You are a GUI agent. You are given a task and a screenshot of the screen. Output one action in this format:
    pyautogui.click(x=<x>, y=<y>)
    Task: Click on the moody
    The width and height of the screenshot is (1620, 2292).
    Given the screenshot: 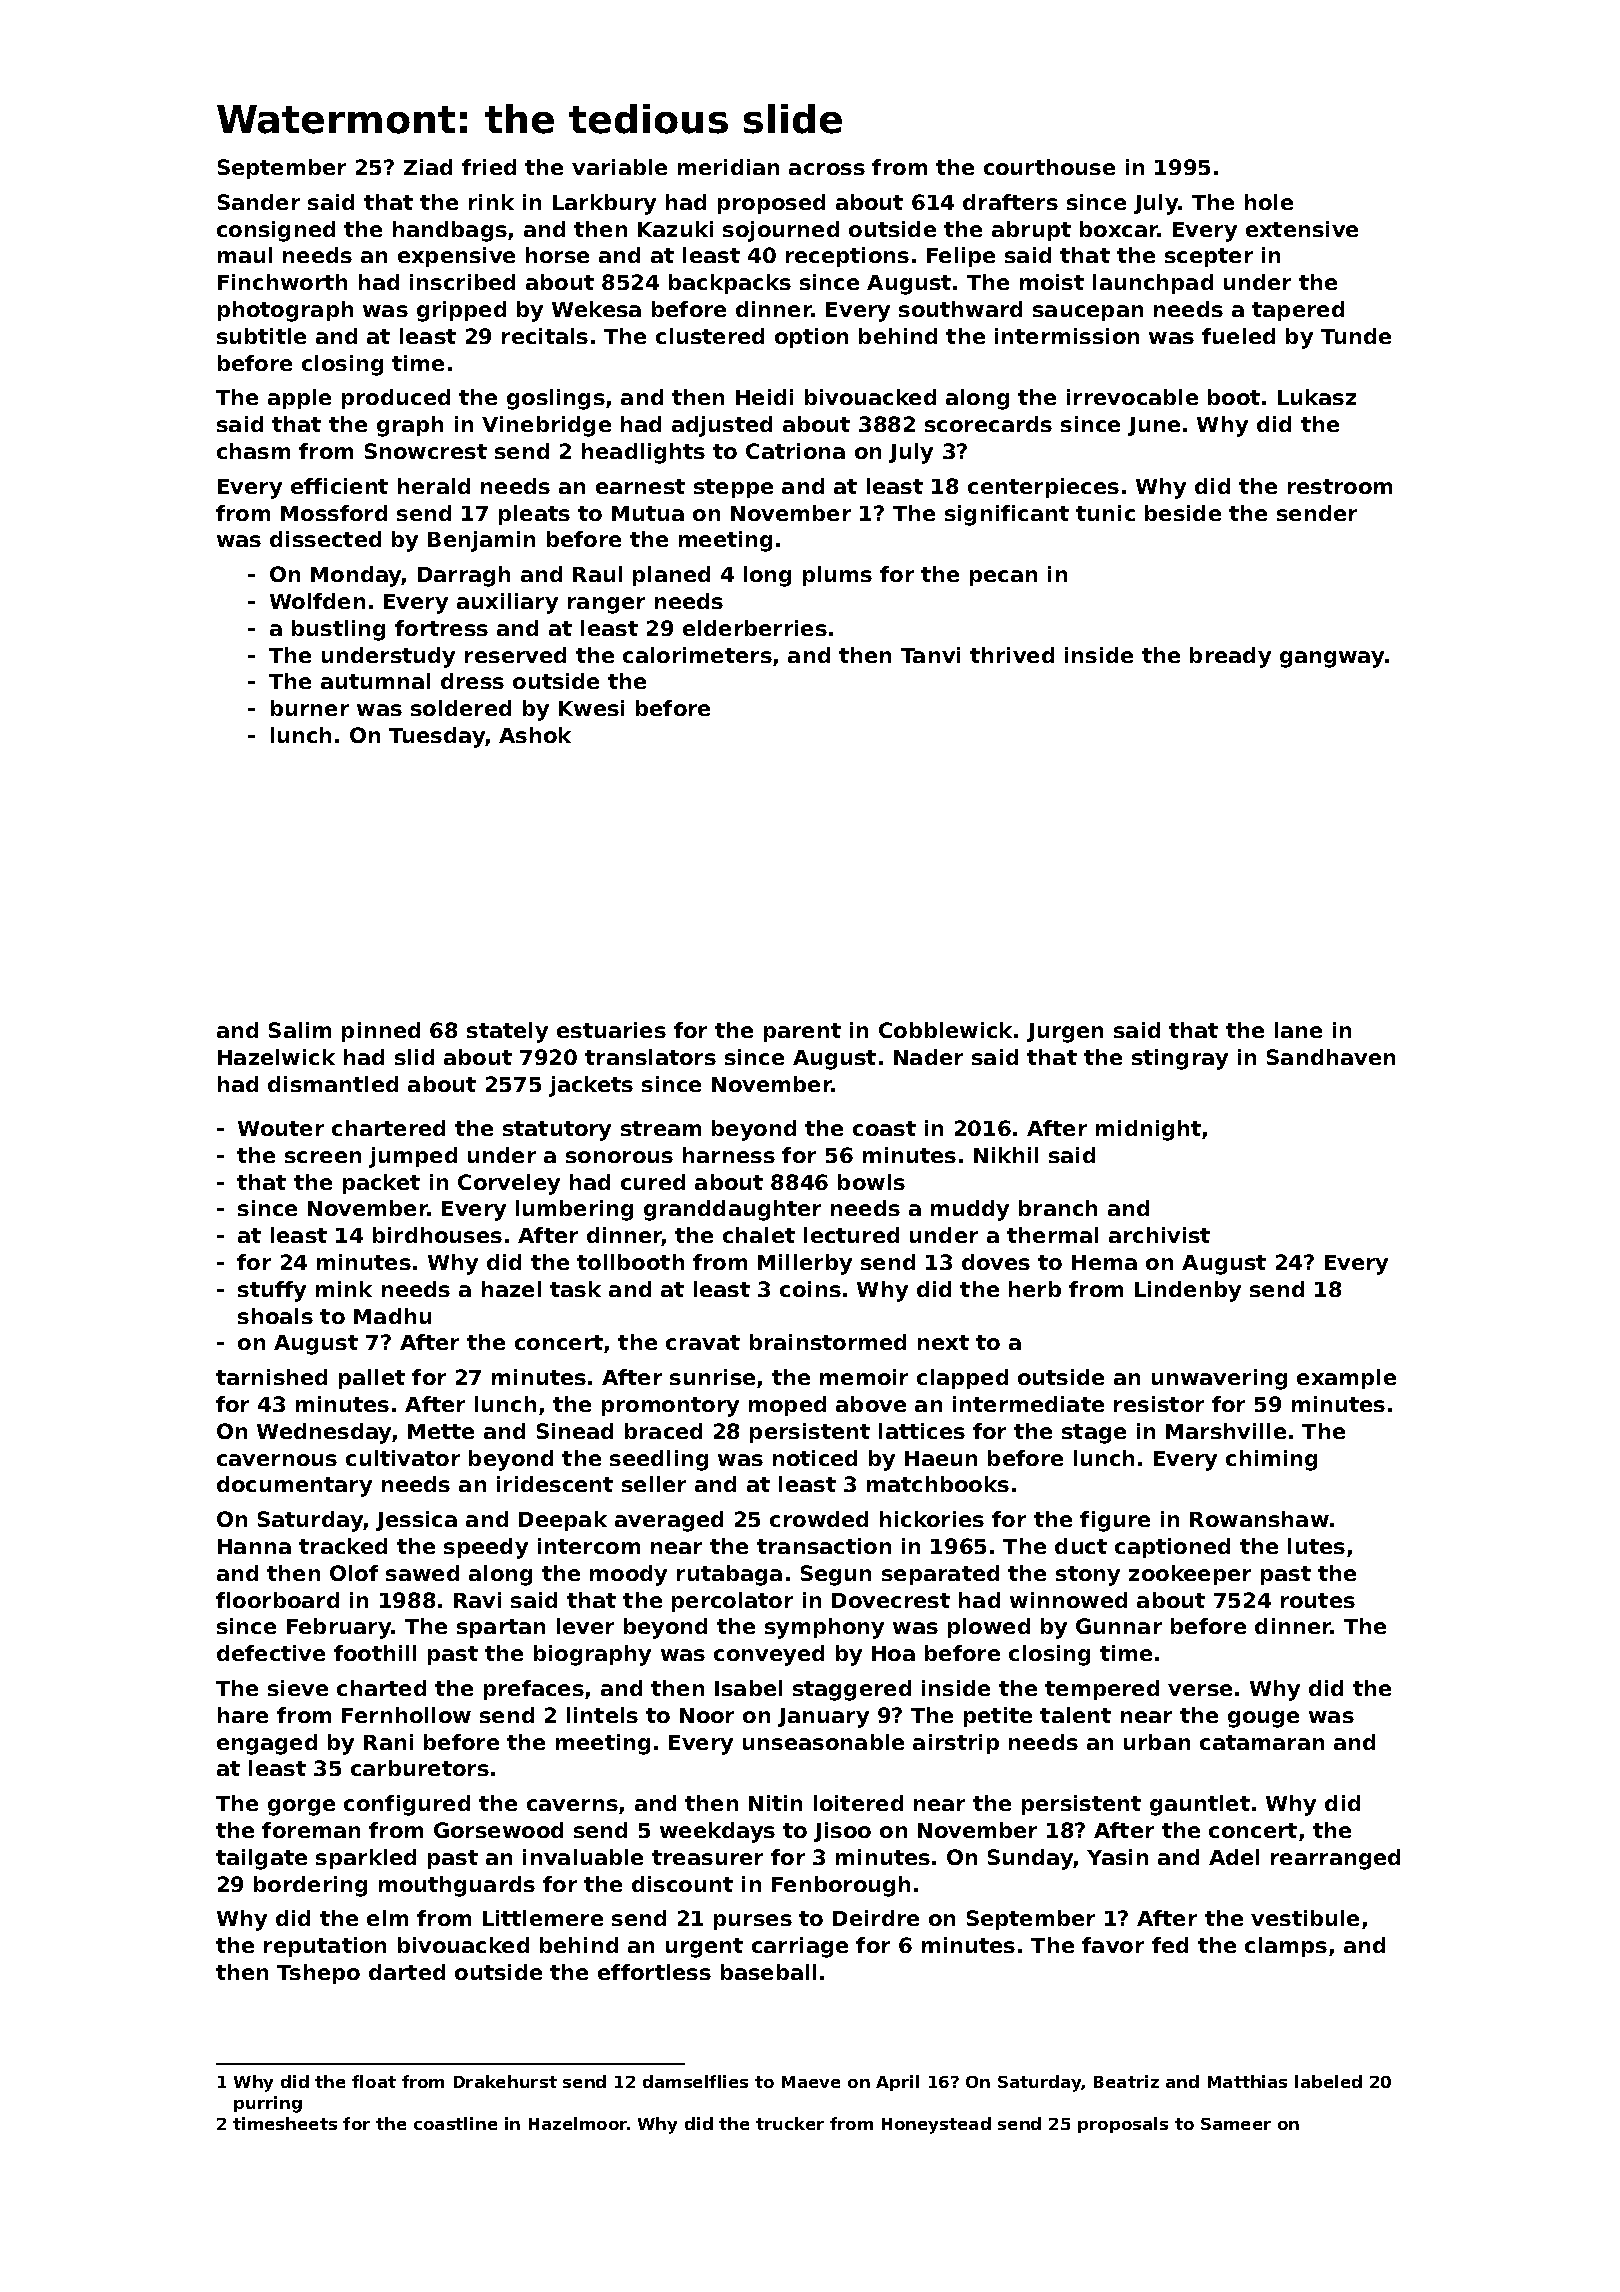 What is the action you would take?
    pyautogui.click(x=628, y=1575)
